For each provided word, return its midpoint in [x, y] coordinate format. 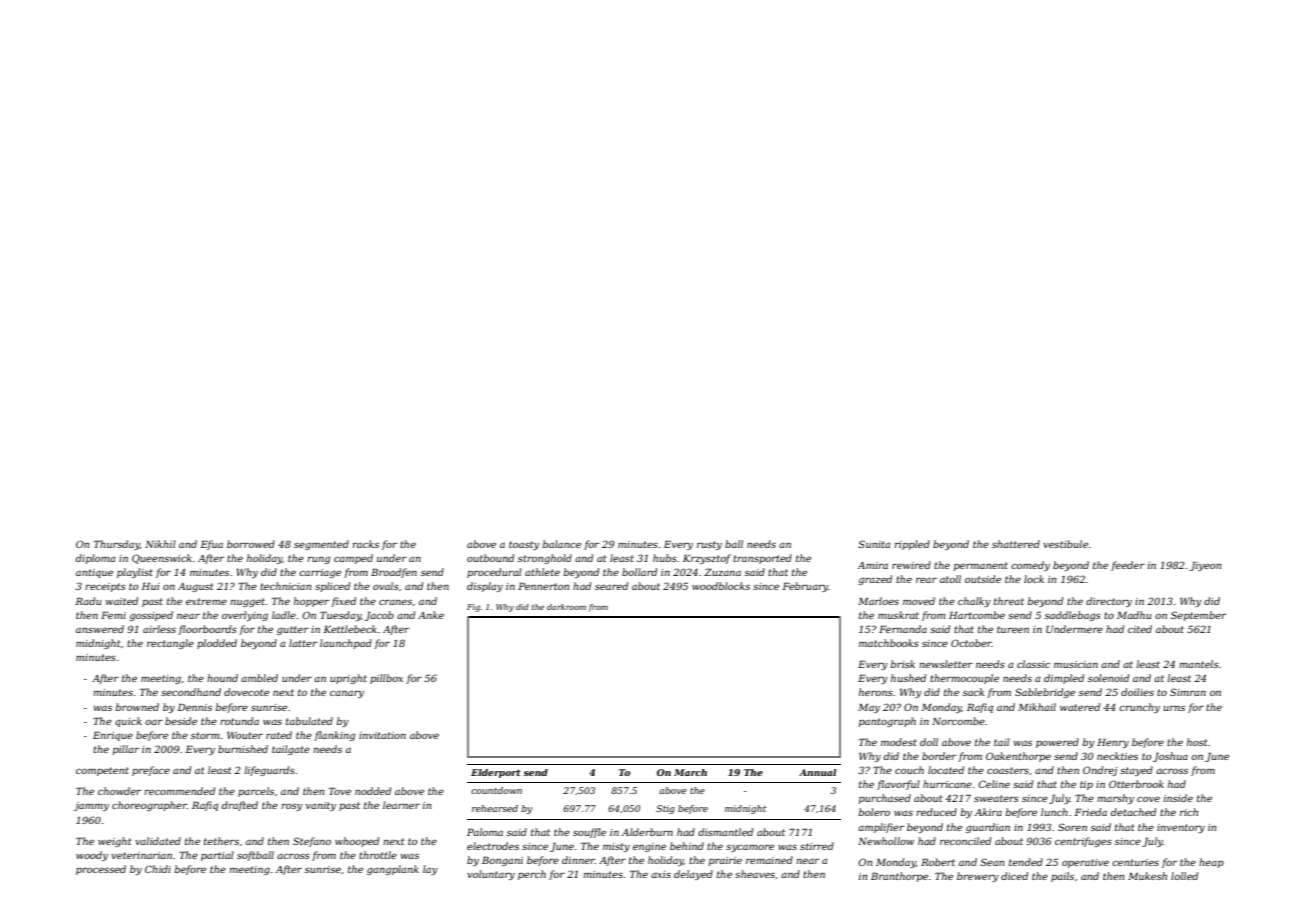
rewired [911, 565]
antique [94, 573]
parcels [256, 792]
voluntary [491, 875]
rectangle [170, 644]
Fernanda [903, 629]
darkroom [566, 607]
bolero [874, 812]
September [1198, 616]
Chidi [158, 869]
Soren [1072, 827]
